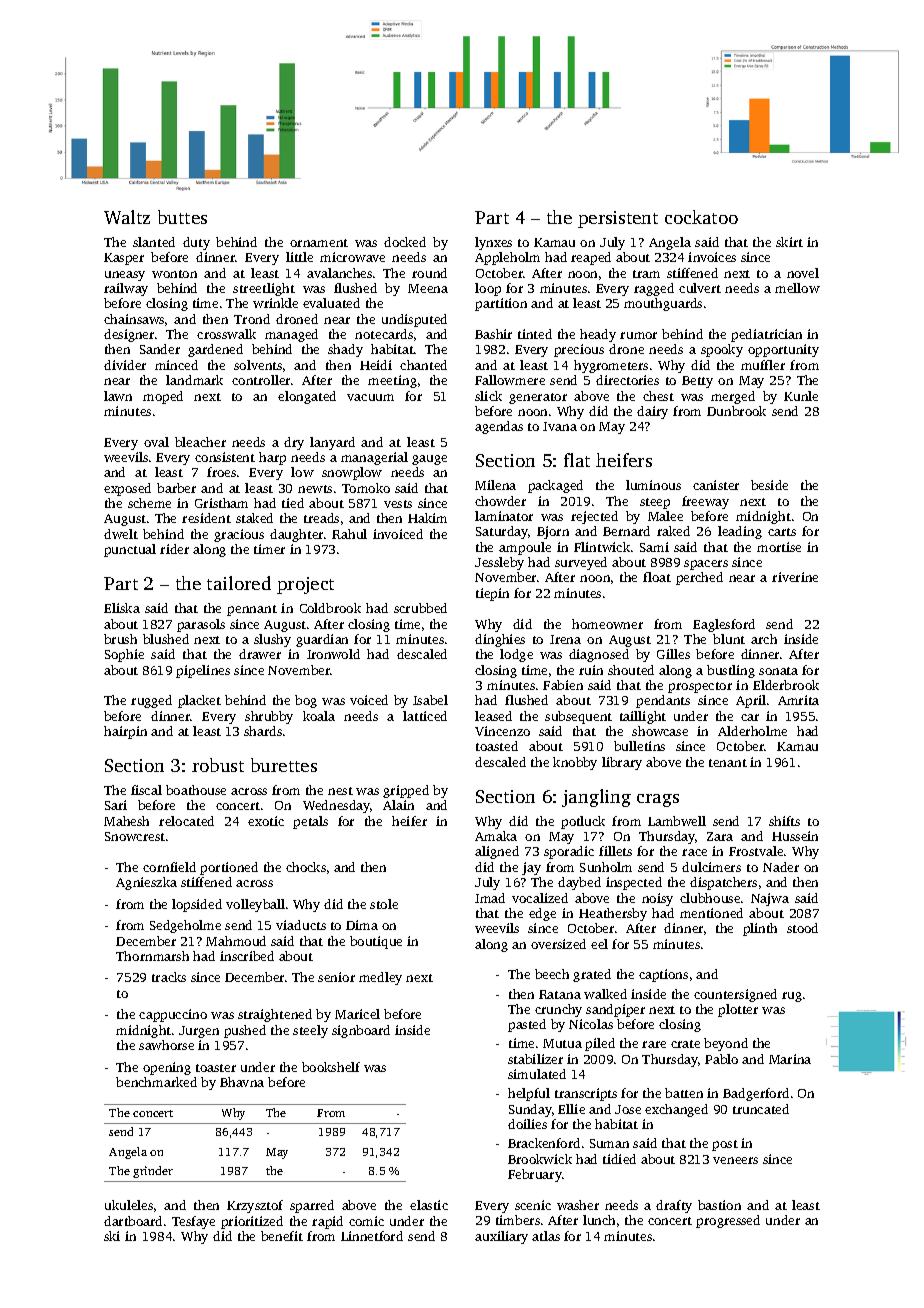 The width and height of the document is (924, 1308). I want to click on perched, so click(699, 578).
